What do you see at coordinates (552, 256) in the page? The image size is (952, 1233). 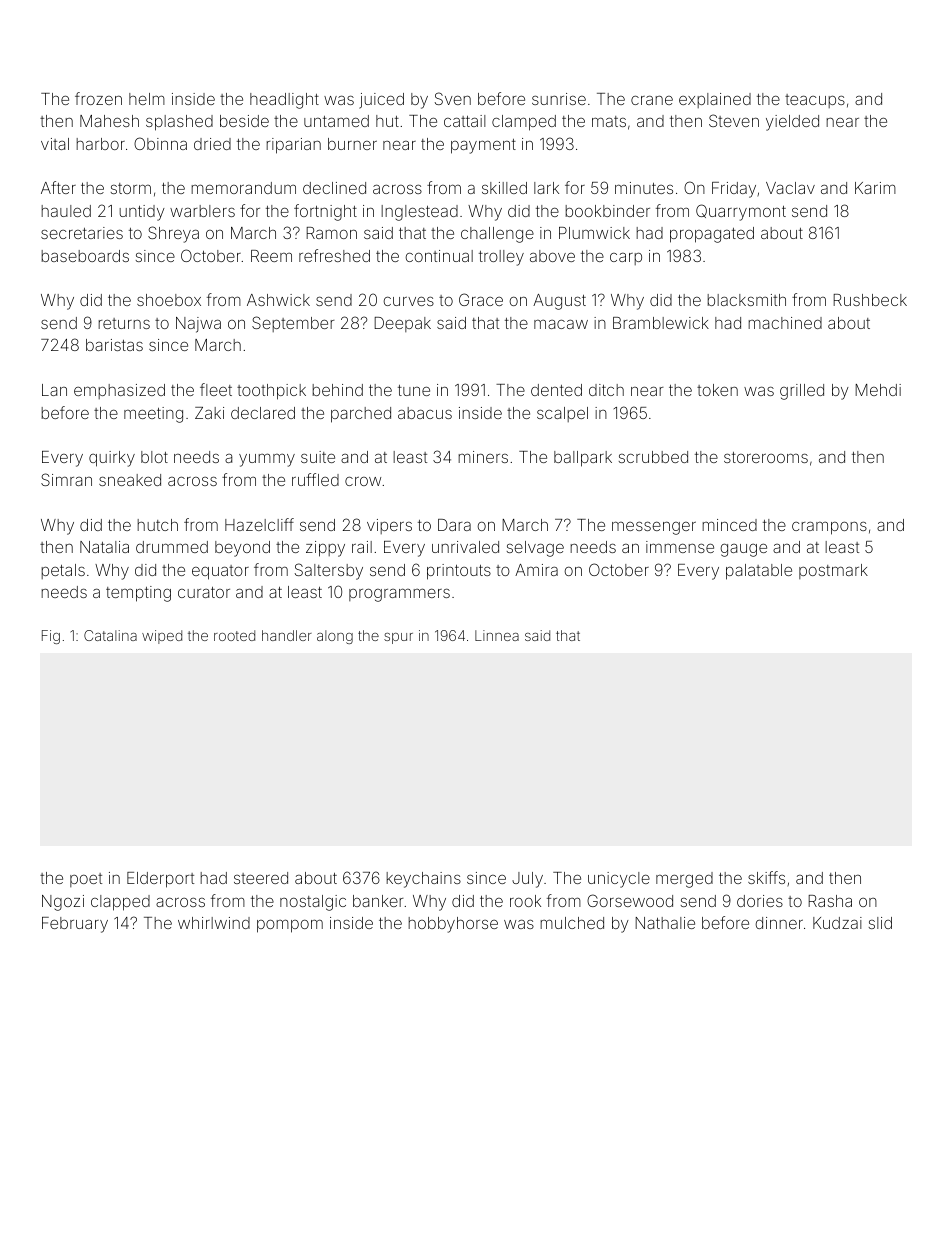 I see `above` at bounding box center [552, 256].
